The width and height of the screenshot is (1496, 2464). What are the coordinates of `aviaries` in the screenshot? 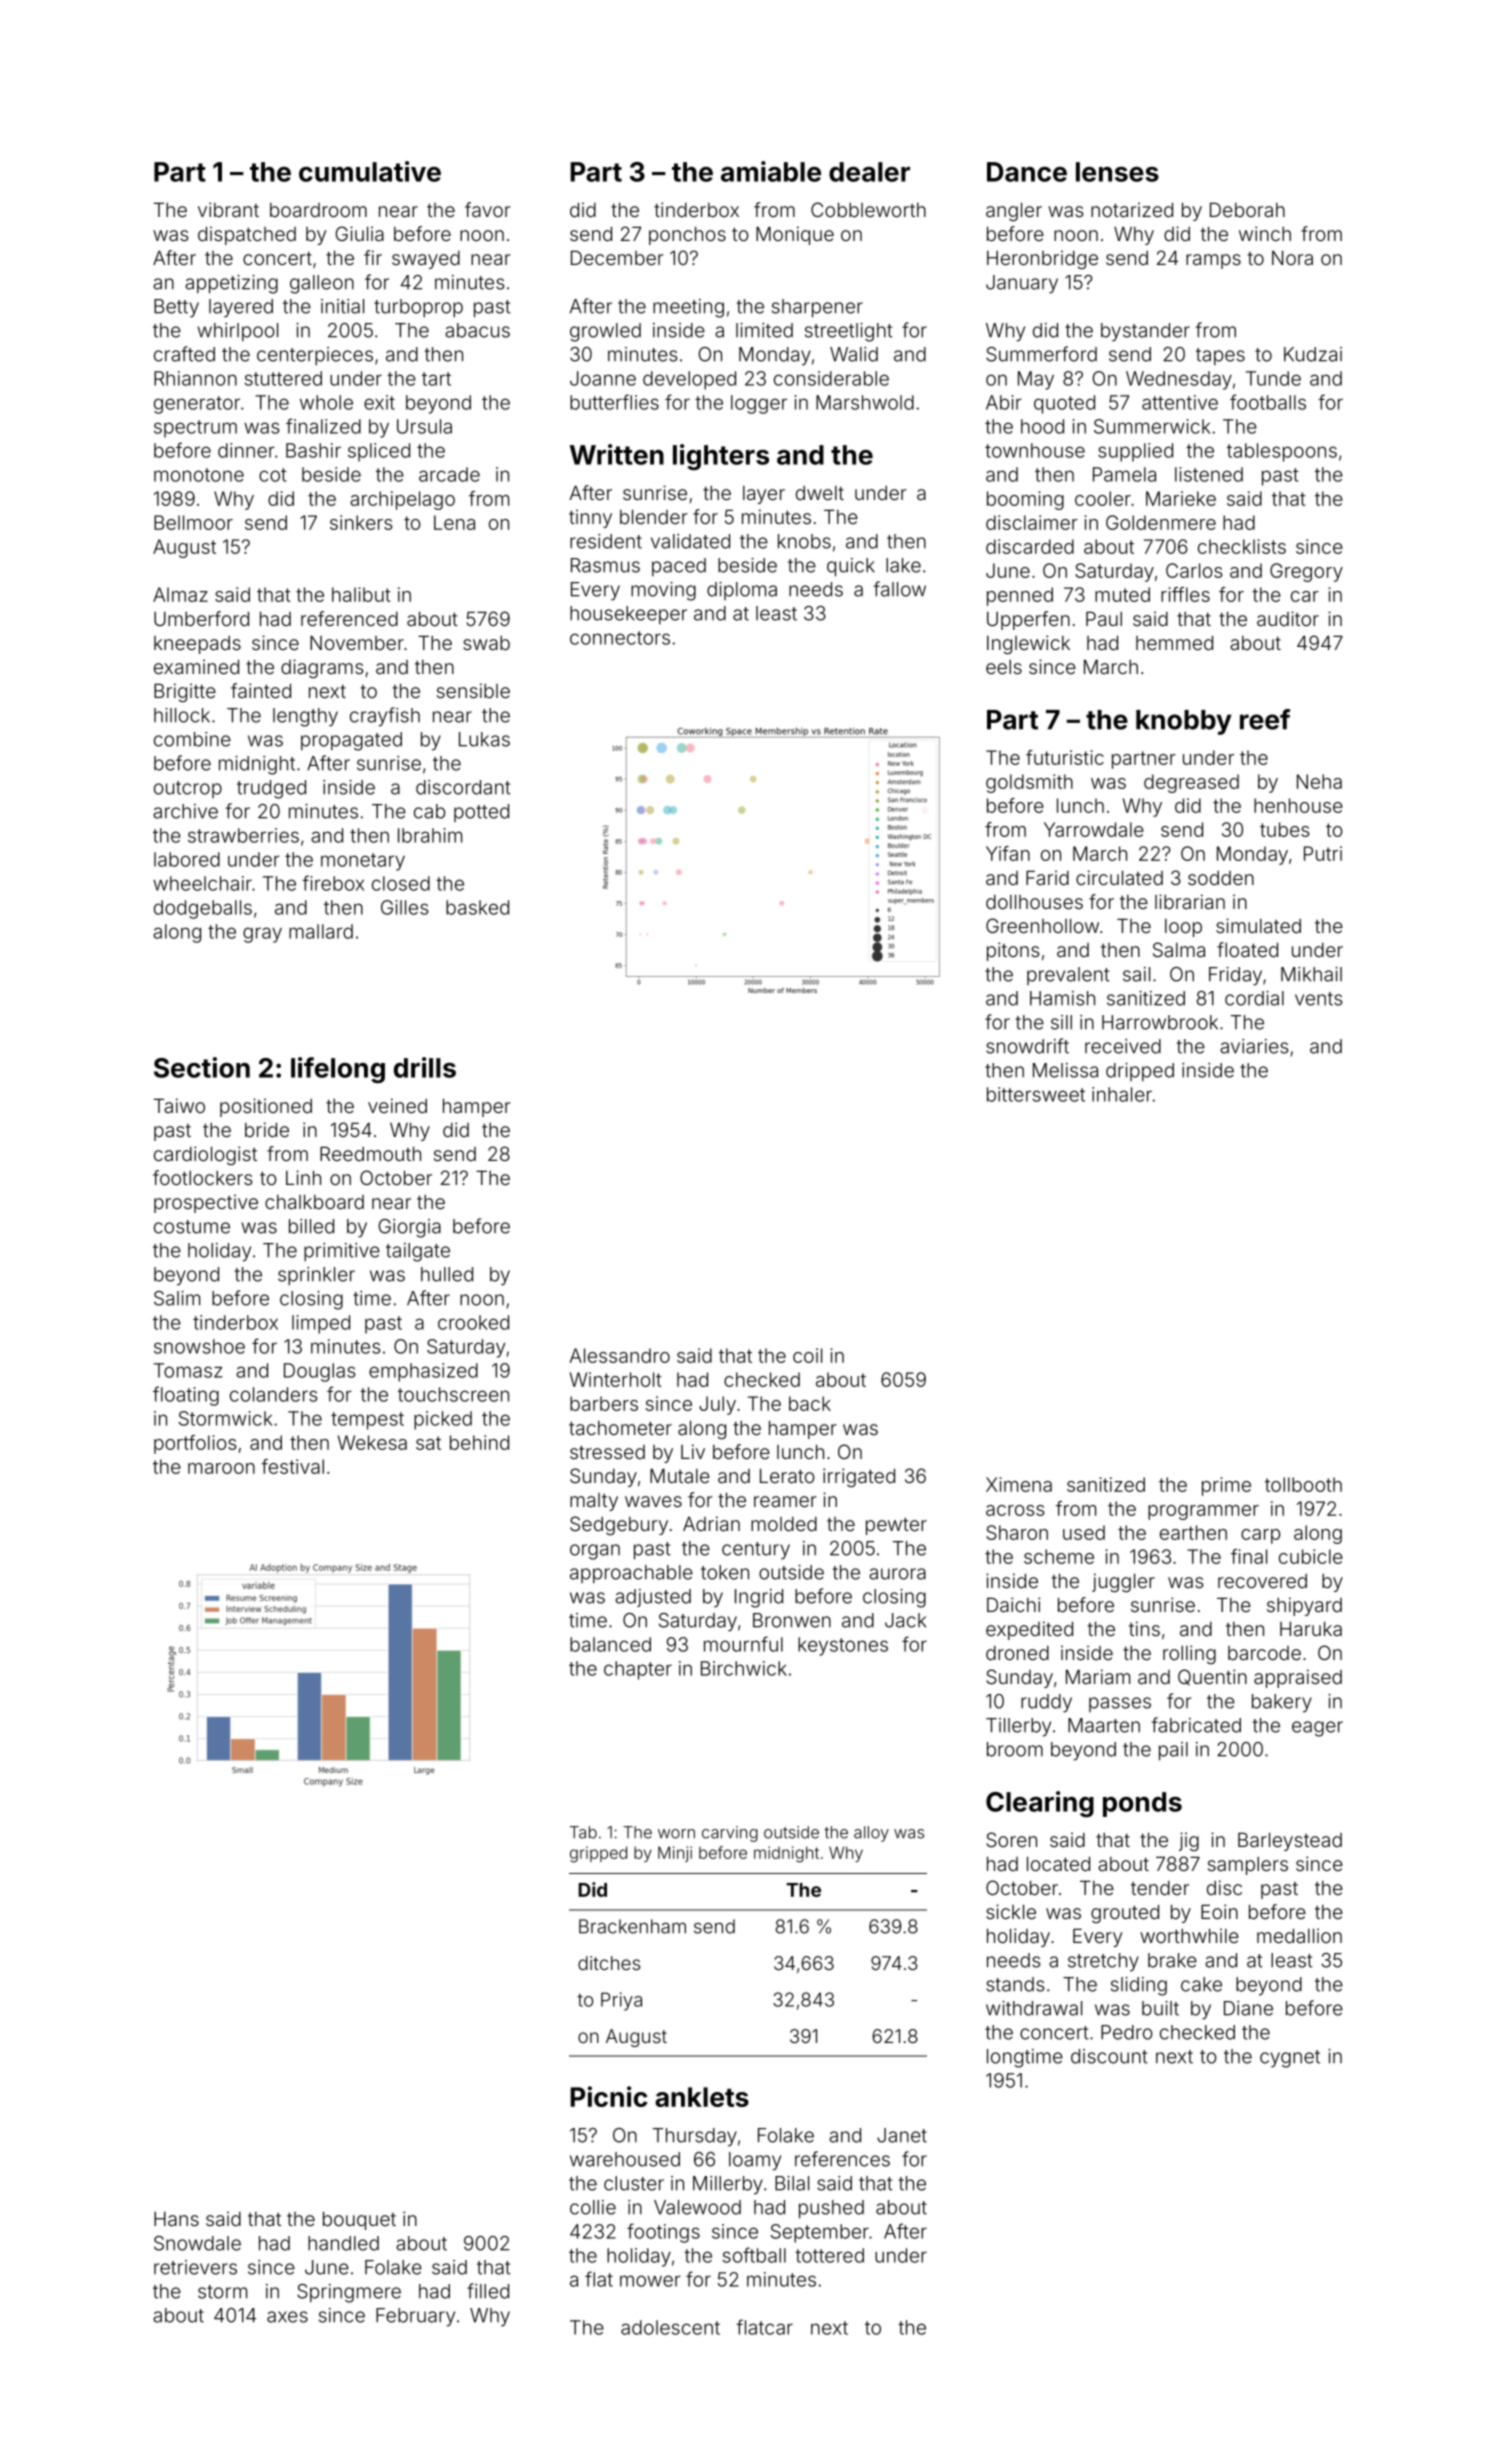 It's located at (1254, 1046).
